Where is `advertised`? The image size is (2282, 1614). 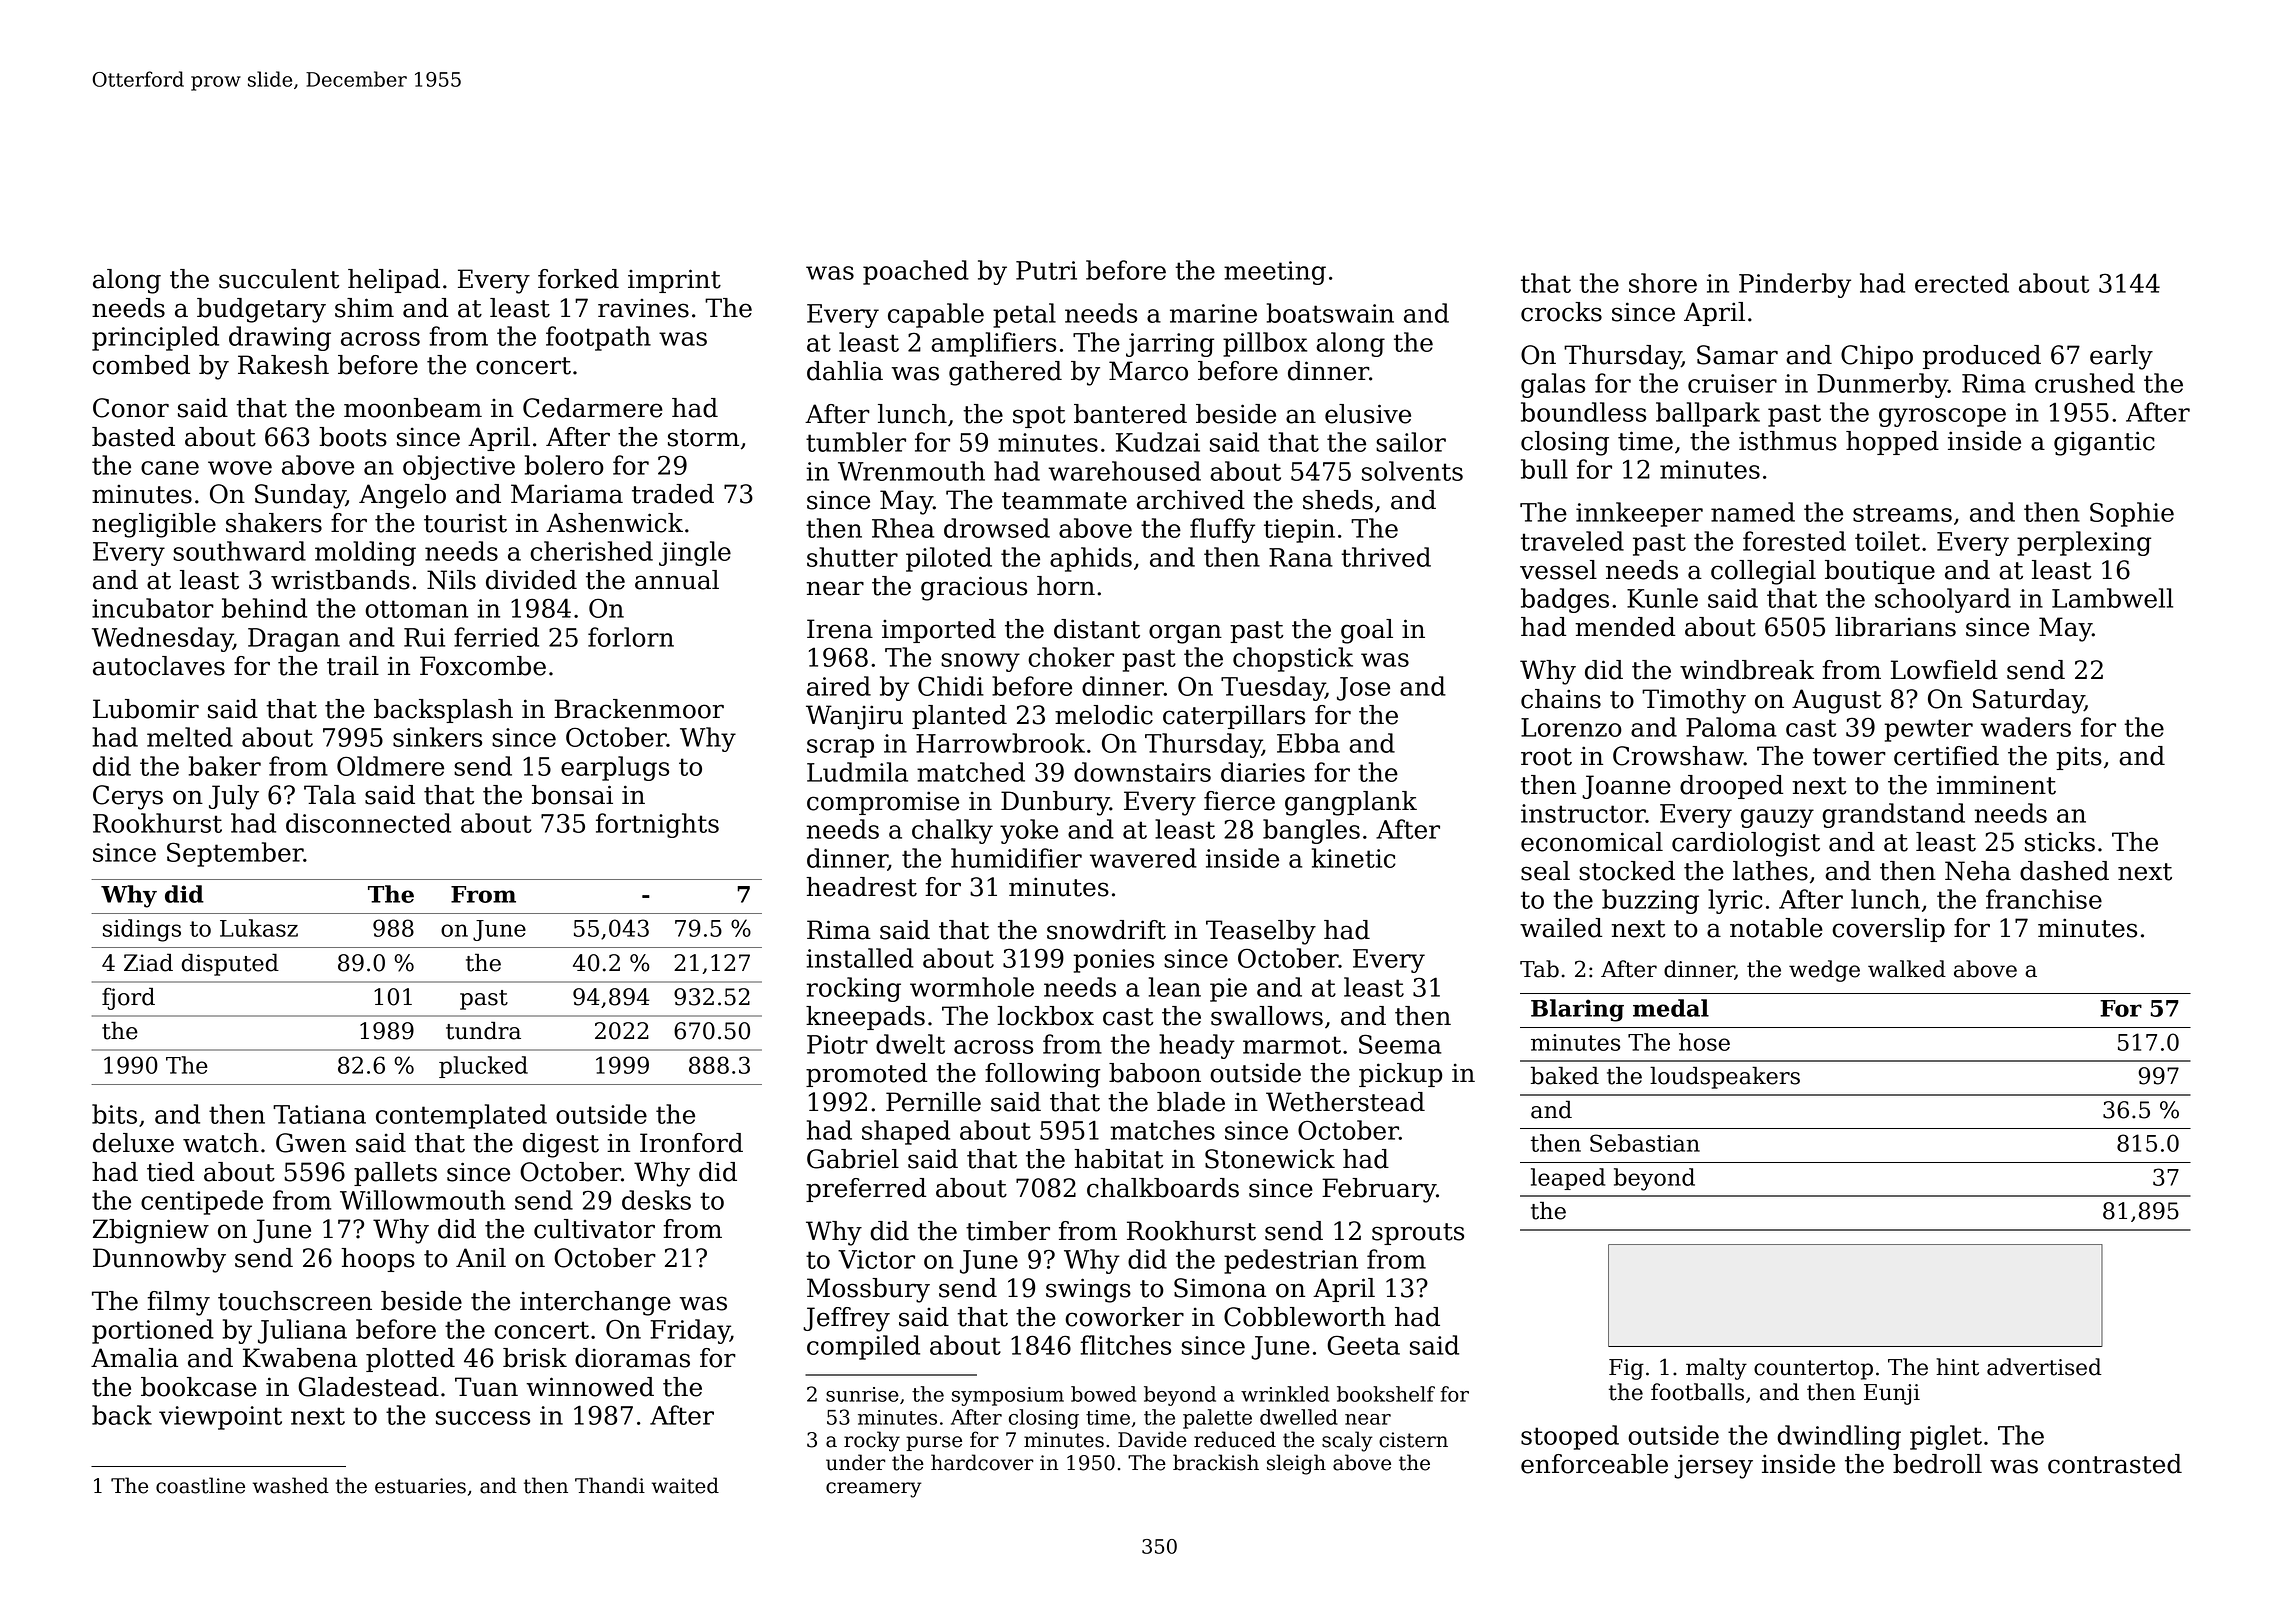
advertised is located at coordinates (2044, 1367).
